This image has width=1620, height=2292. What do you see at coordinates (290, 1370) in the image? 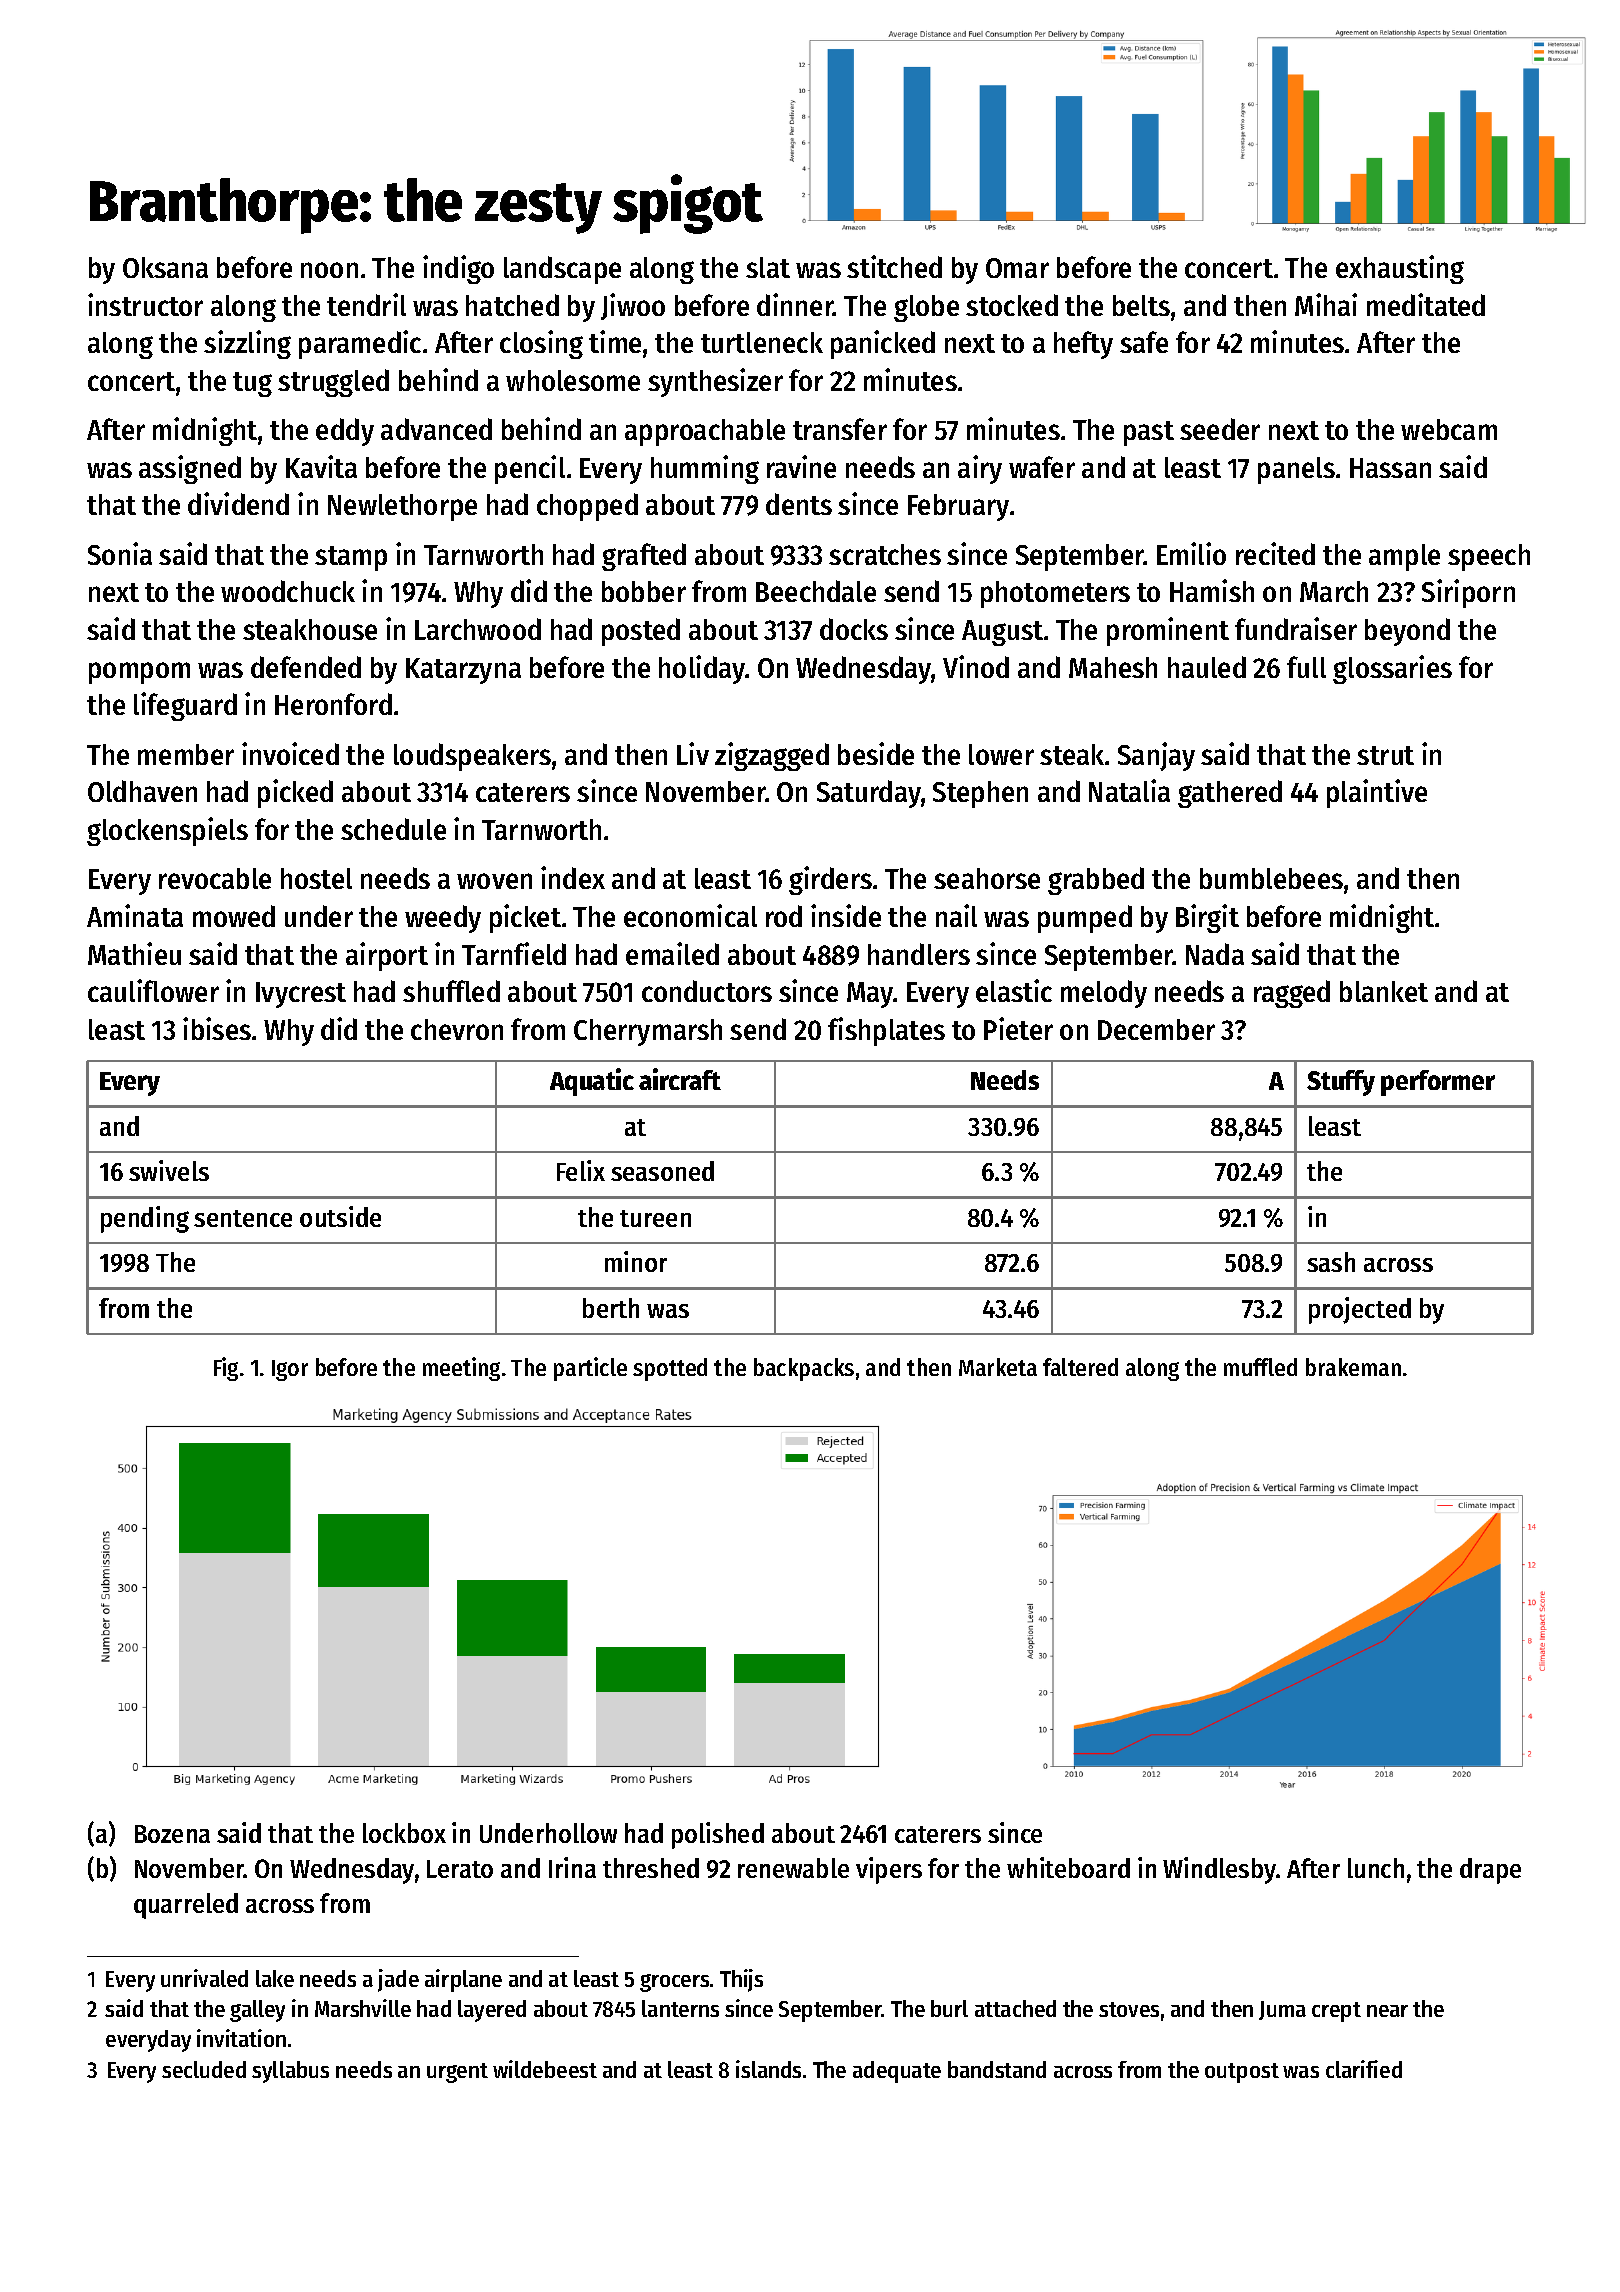
I see `Igor` at bounding box center [290, 1370].
